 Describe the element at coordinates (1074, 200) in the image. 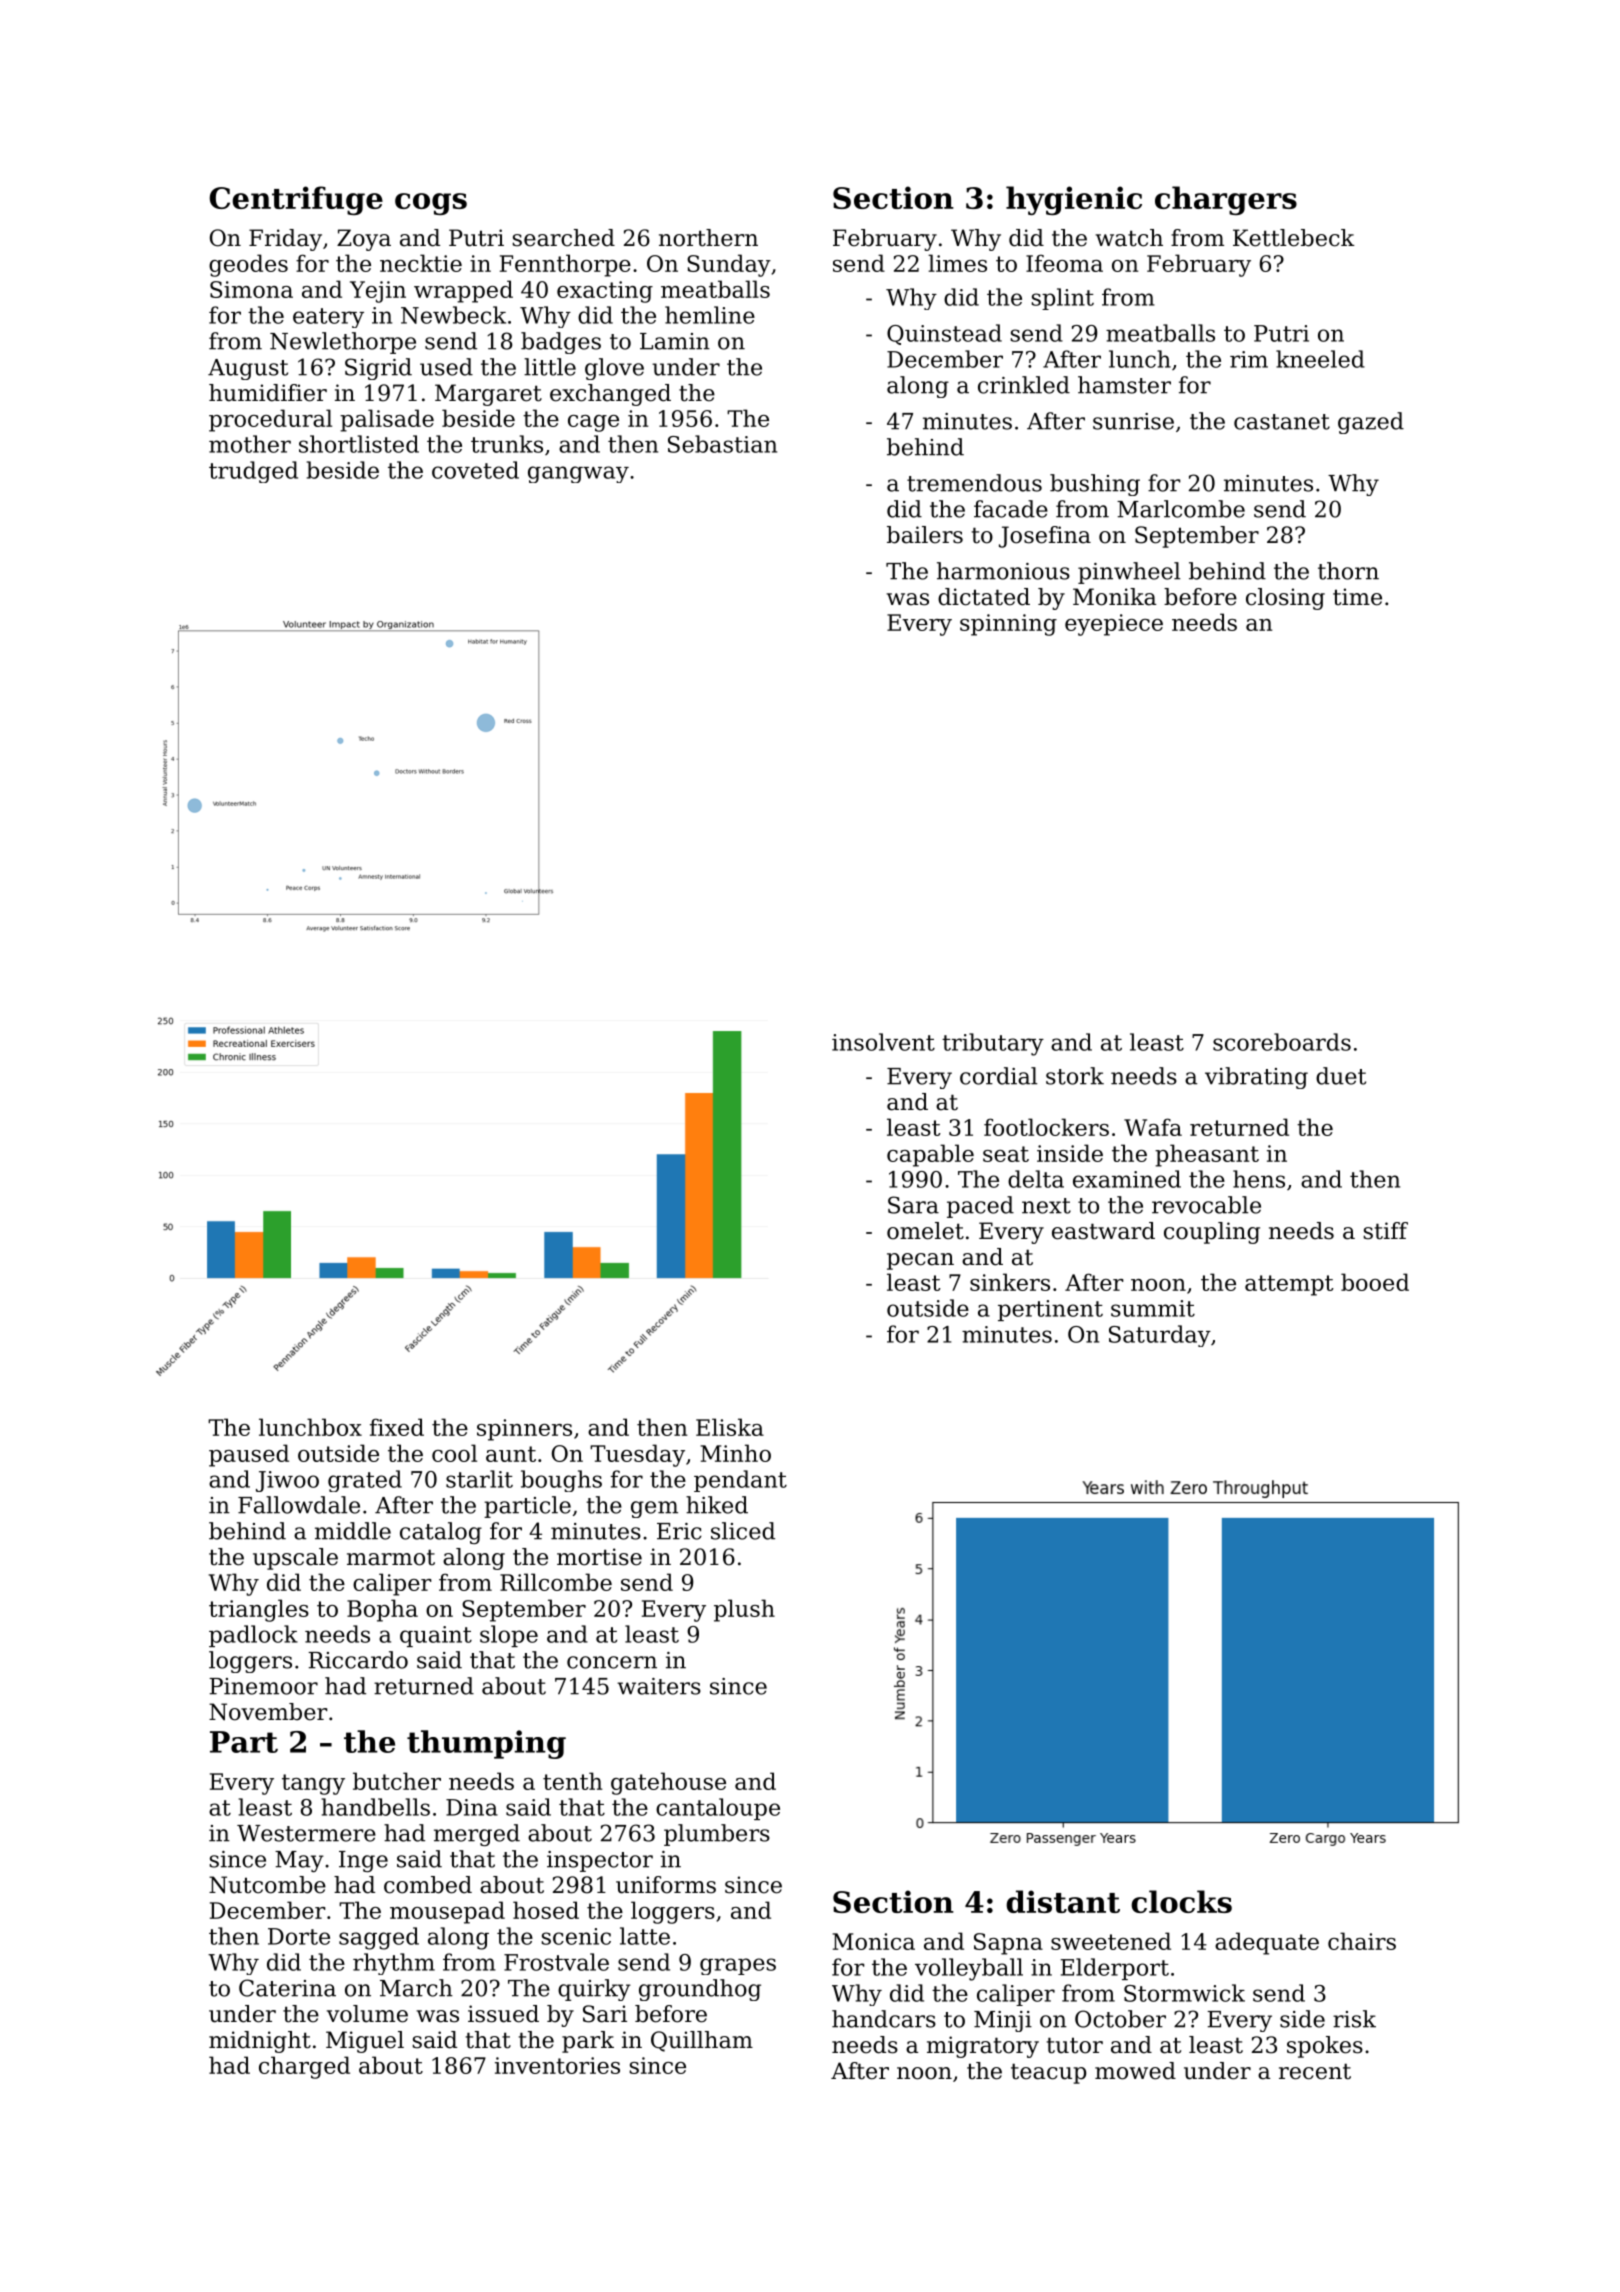

I see `hygienic` at that location.
